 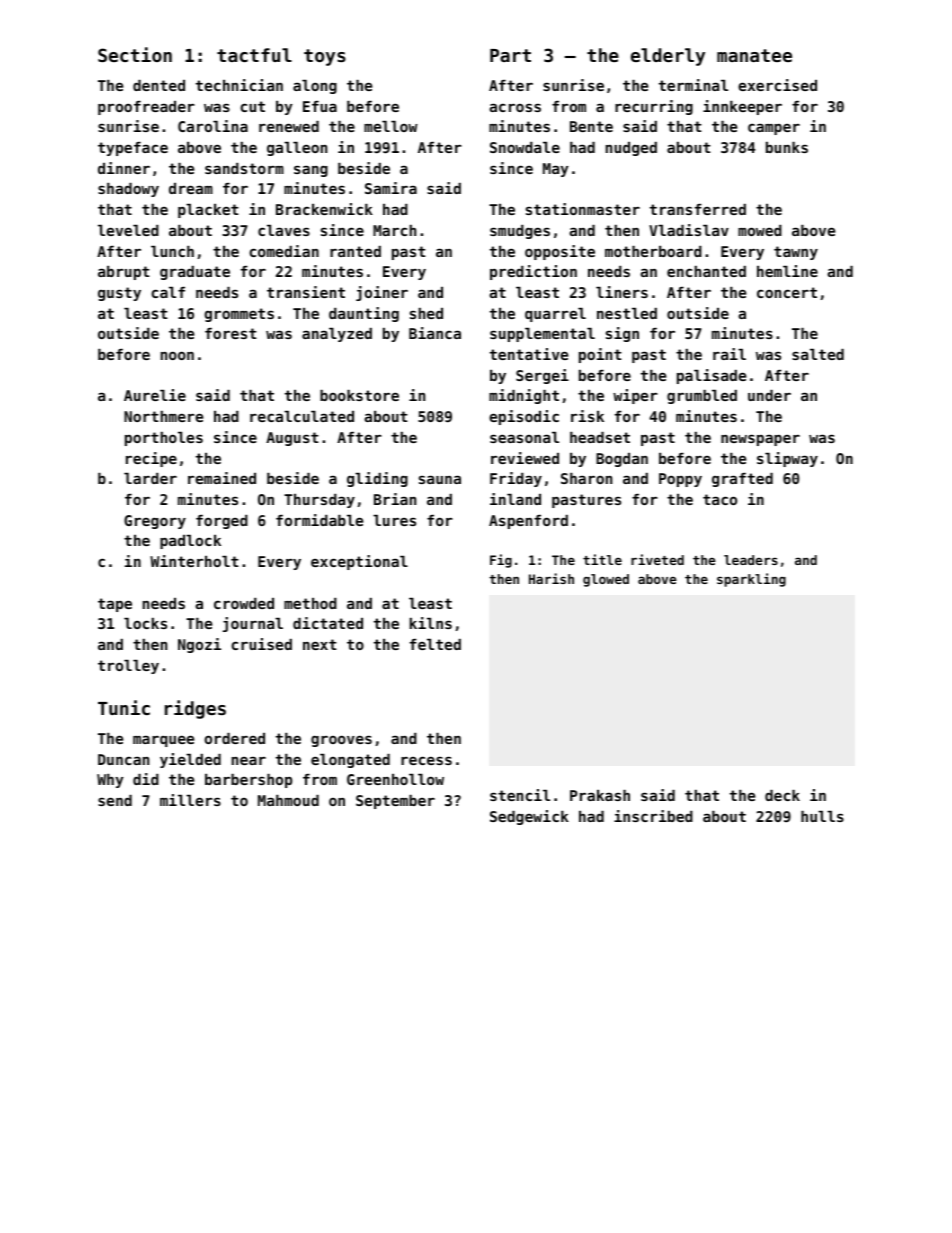 I want to click on concert, so click(x=787, y=292).
